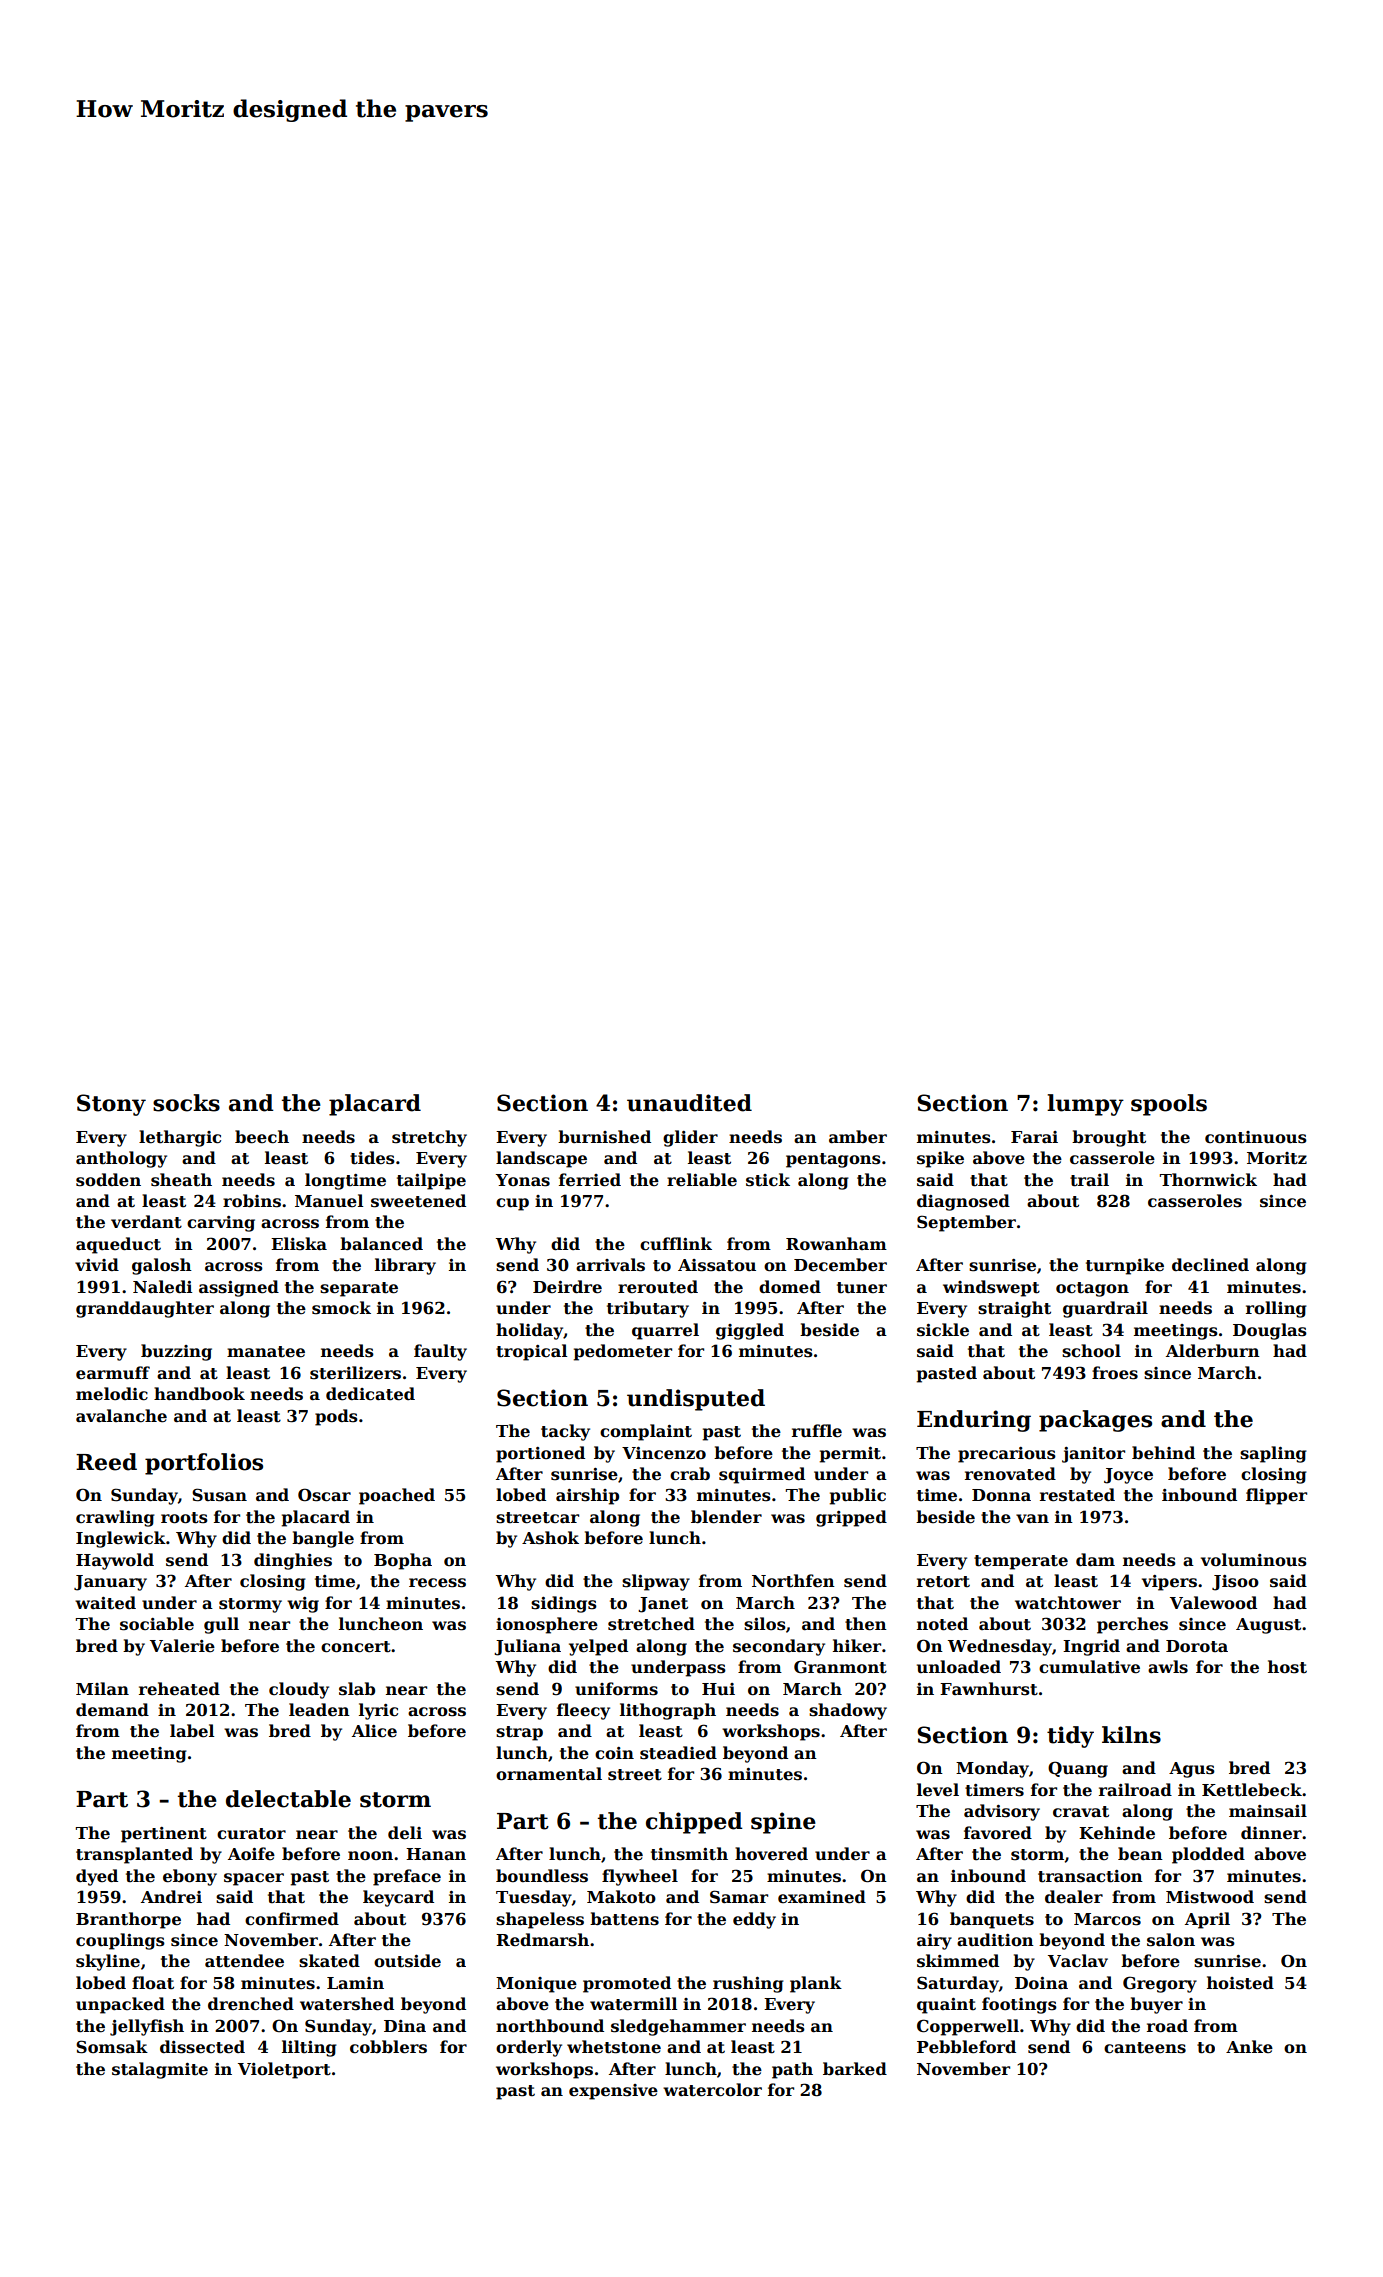 This screenshot has width=1383, height=2277. What do you see at coordinates (1070, 1737) in the screenshot?
I see `tidy` at bounding box center [1070, 1737].
